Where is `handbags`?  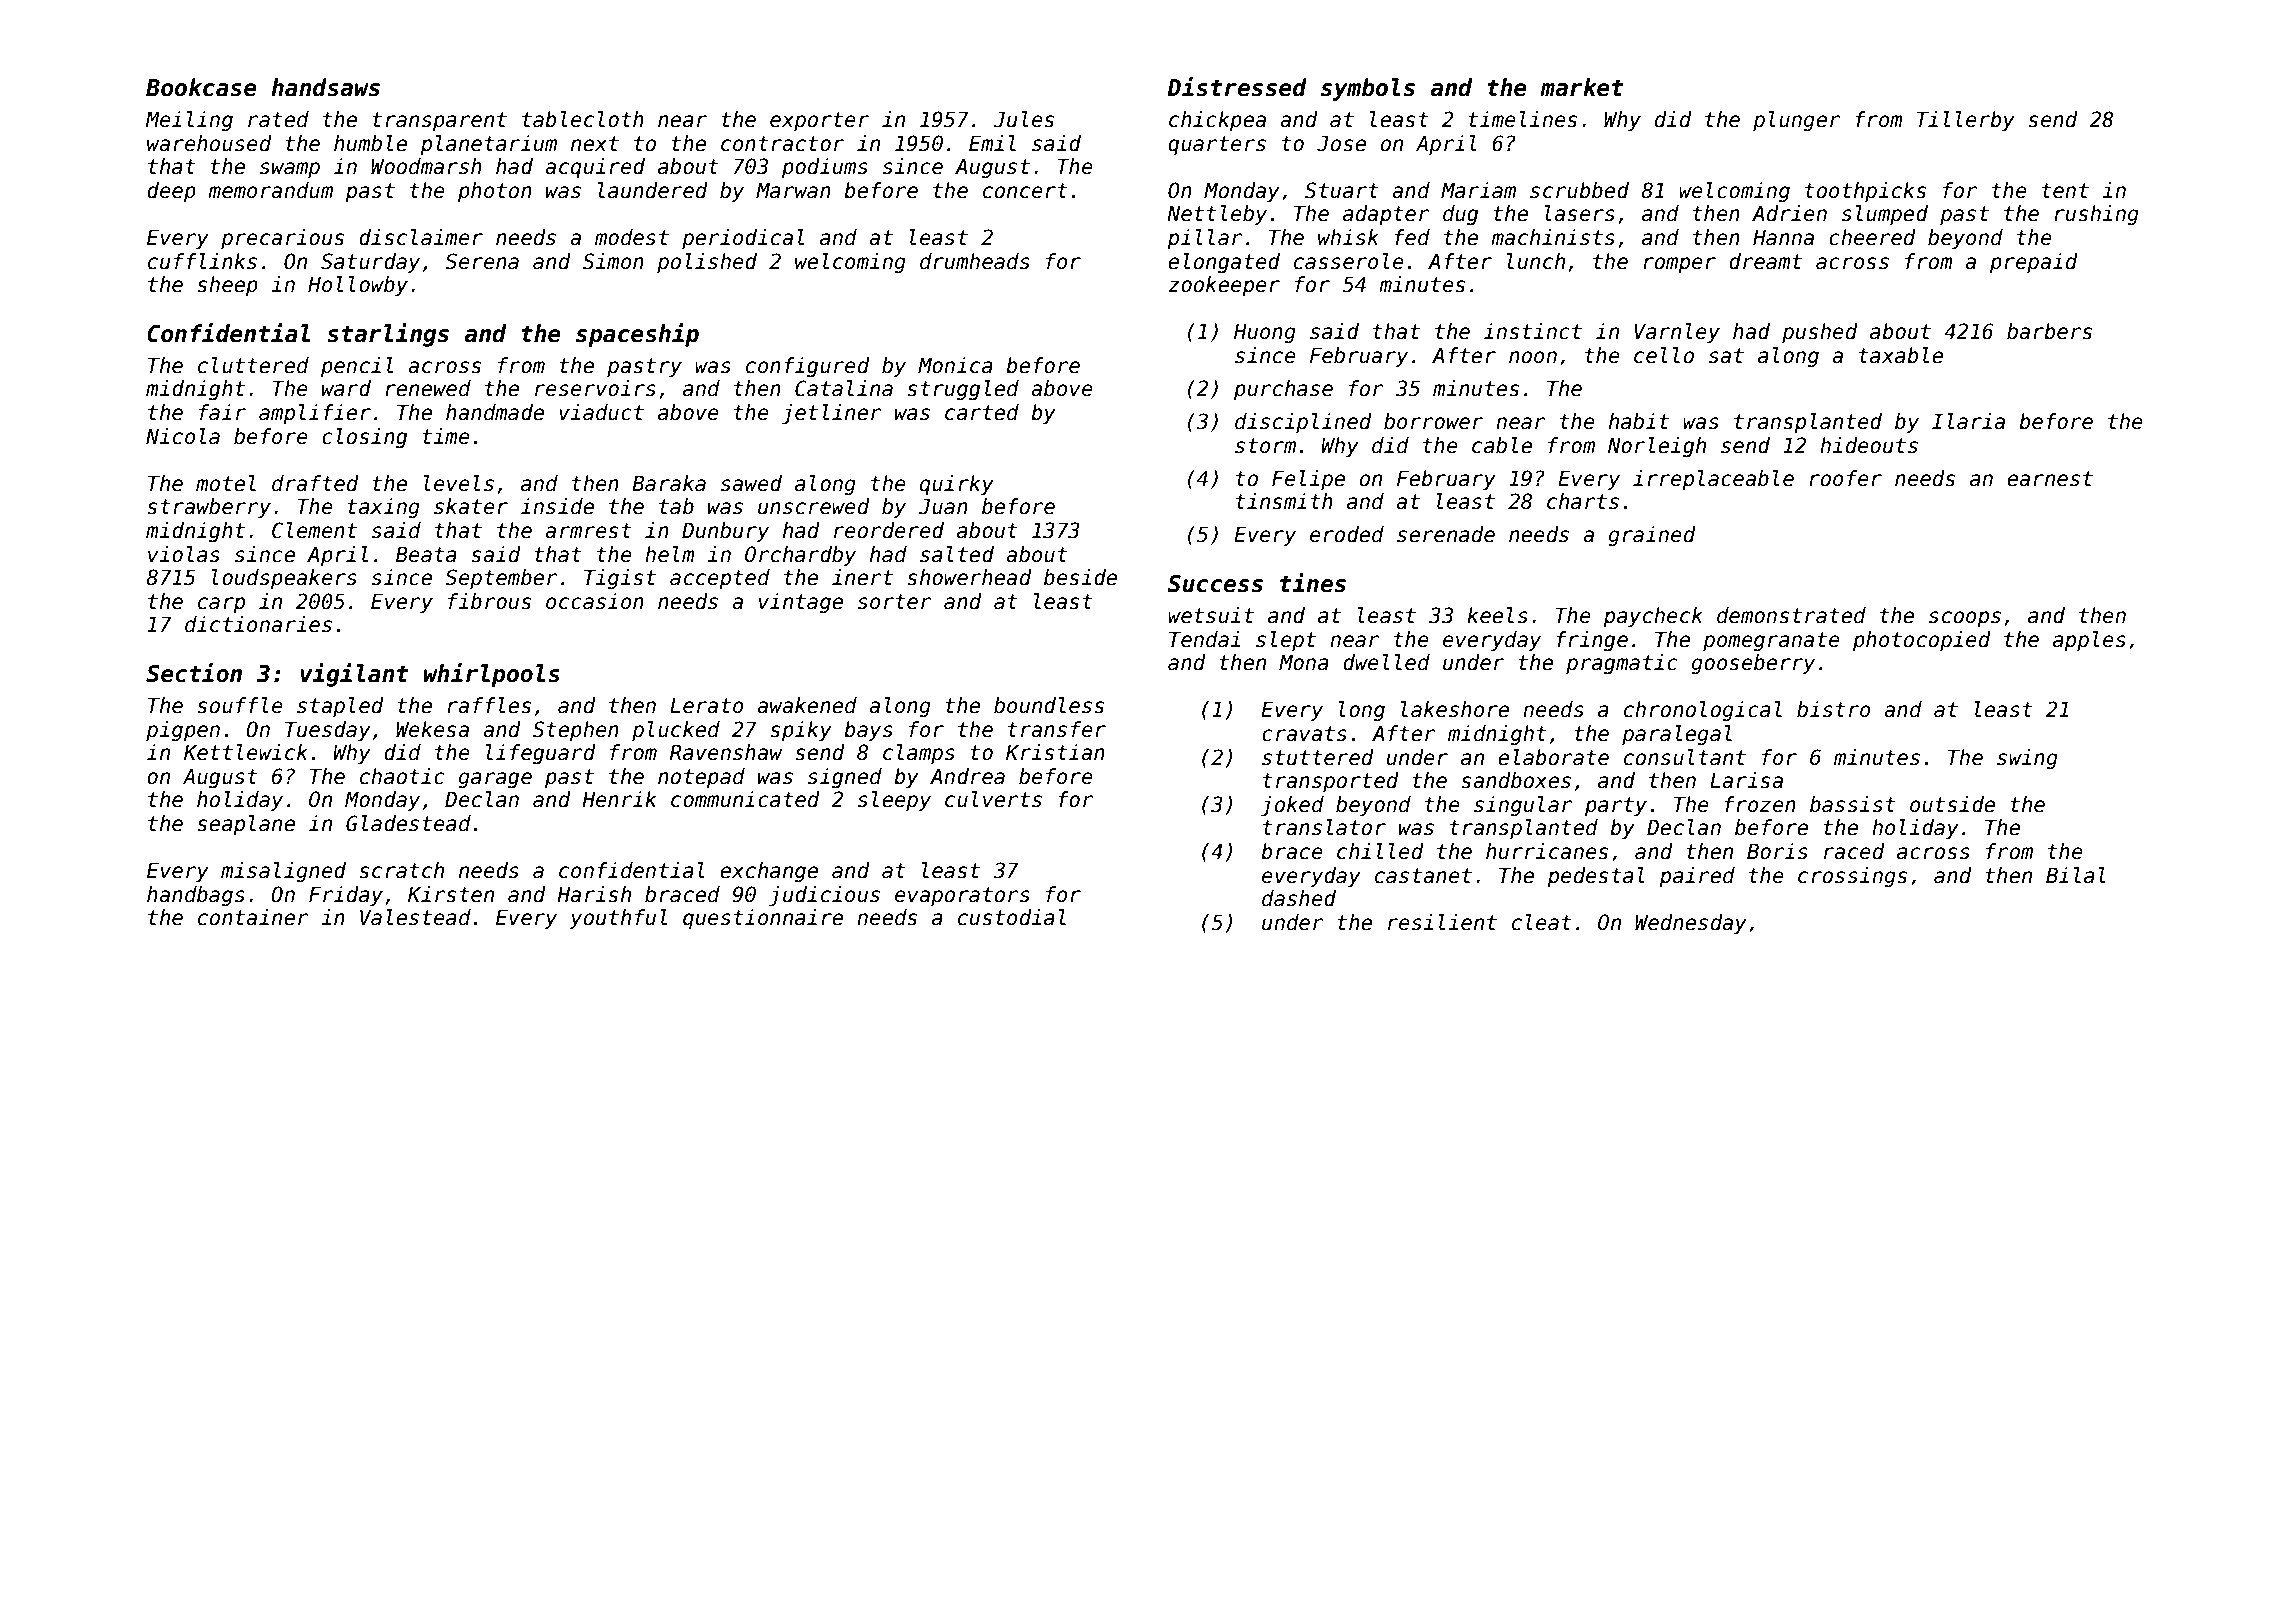 handbags is located at coordinates (196, 896).
